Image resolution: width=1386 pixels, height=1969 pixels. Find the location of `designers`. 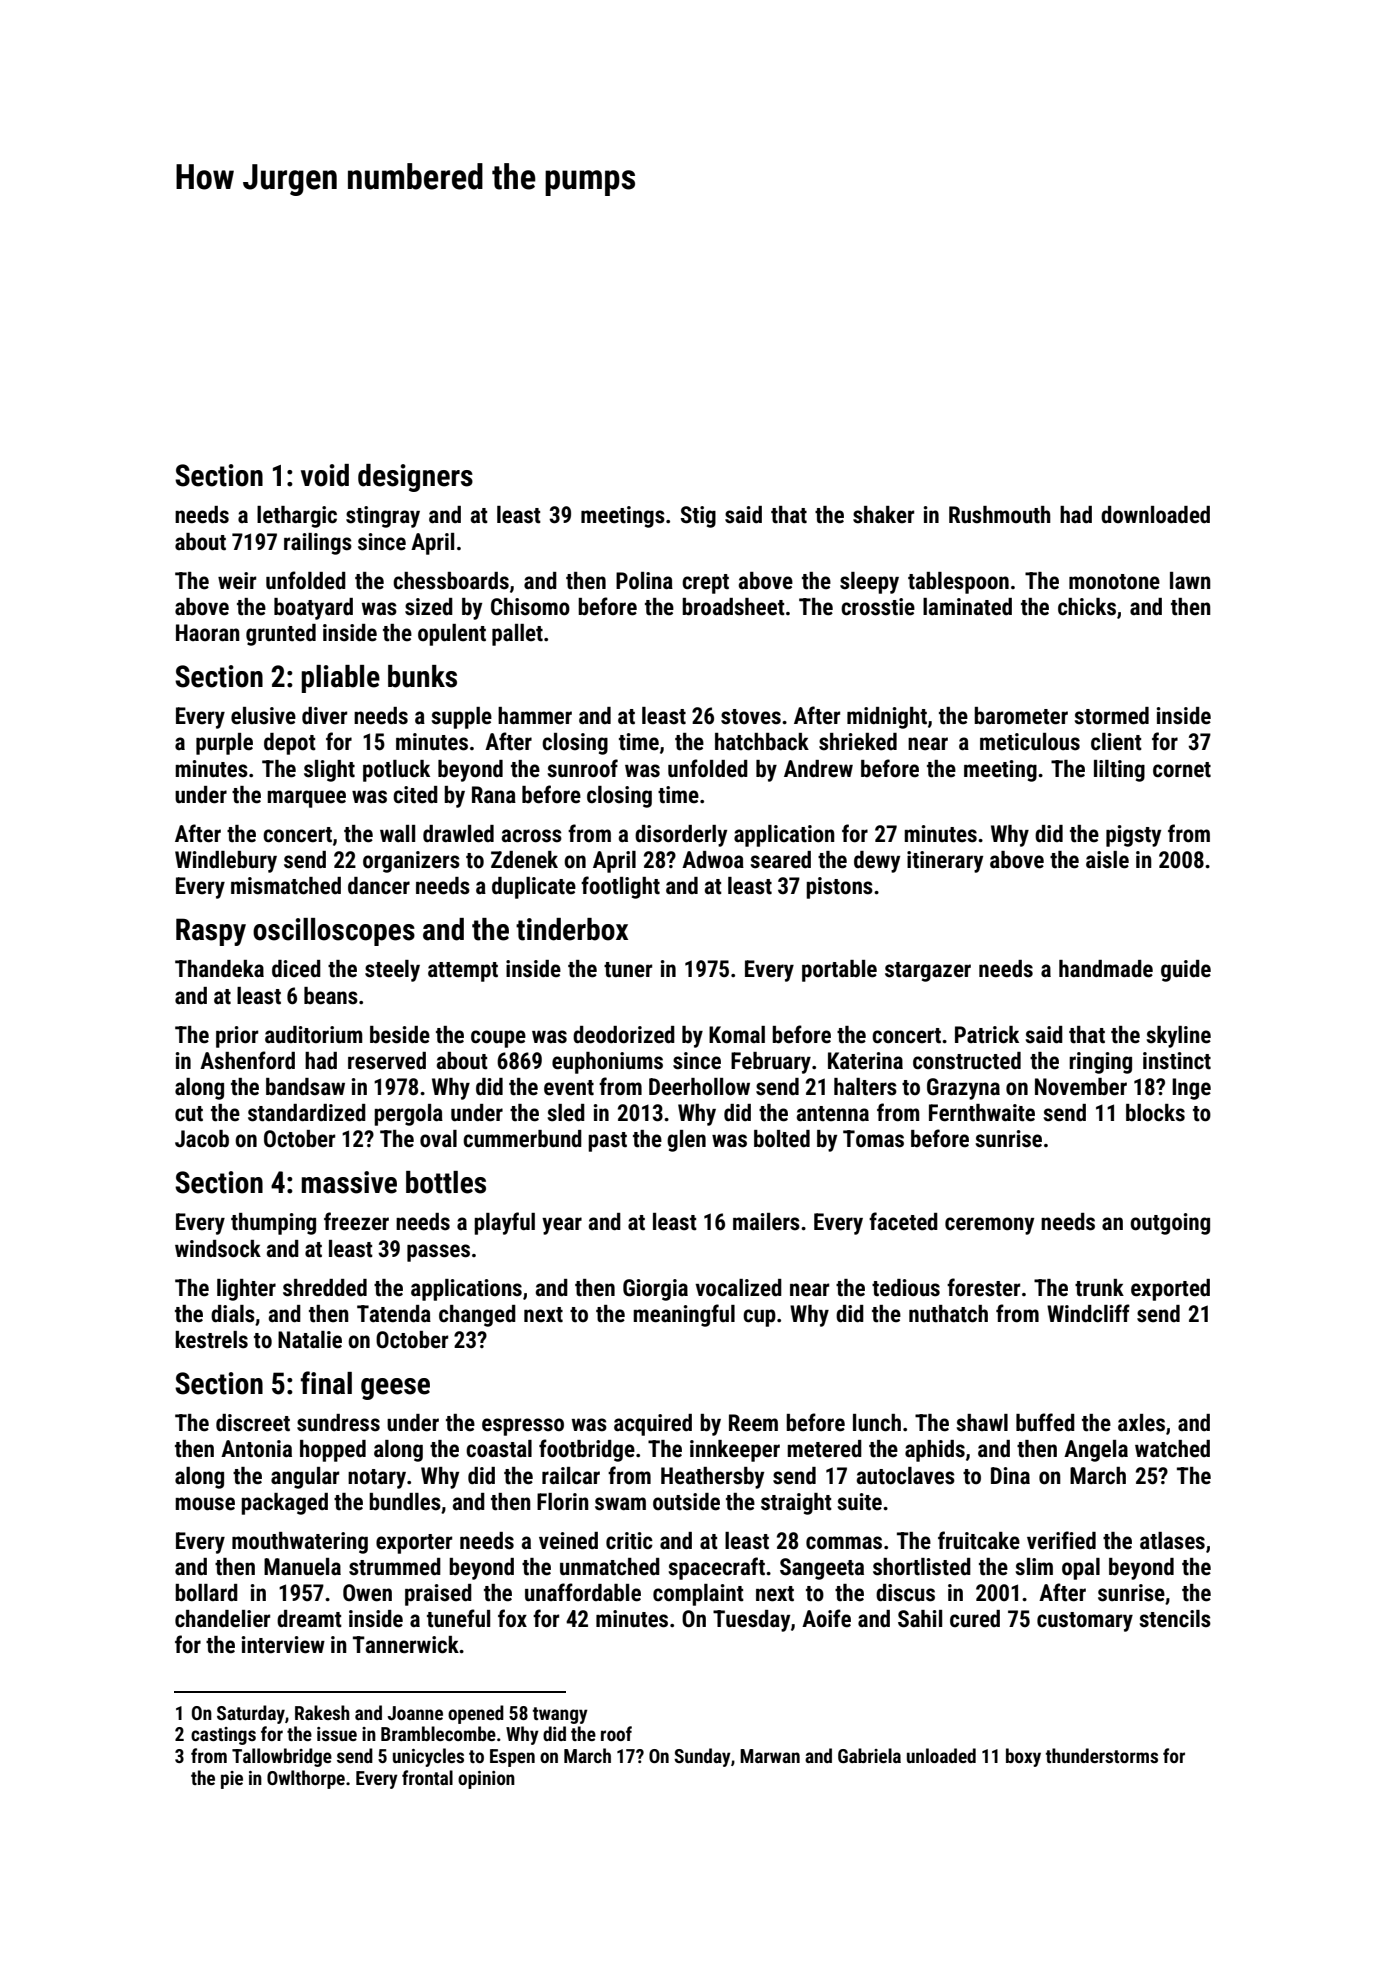

designers is located at coordinates (415, 478).
